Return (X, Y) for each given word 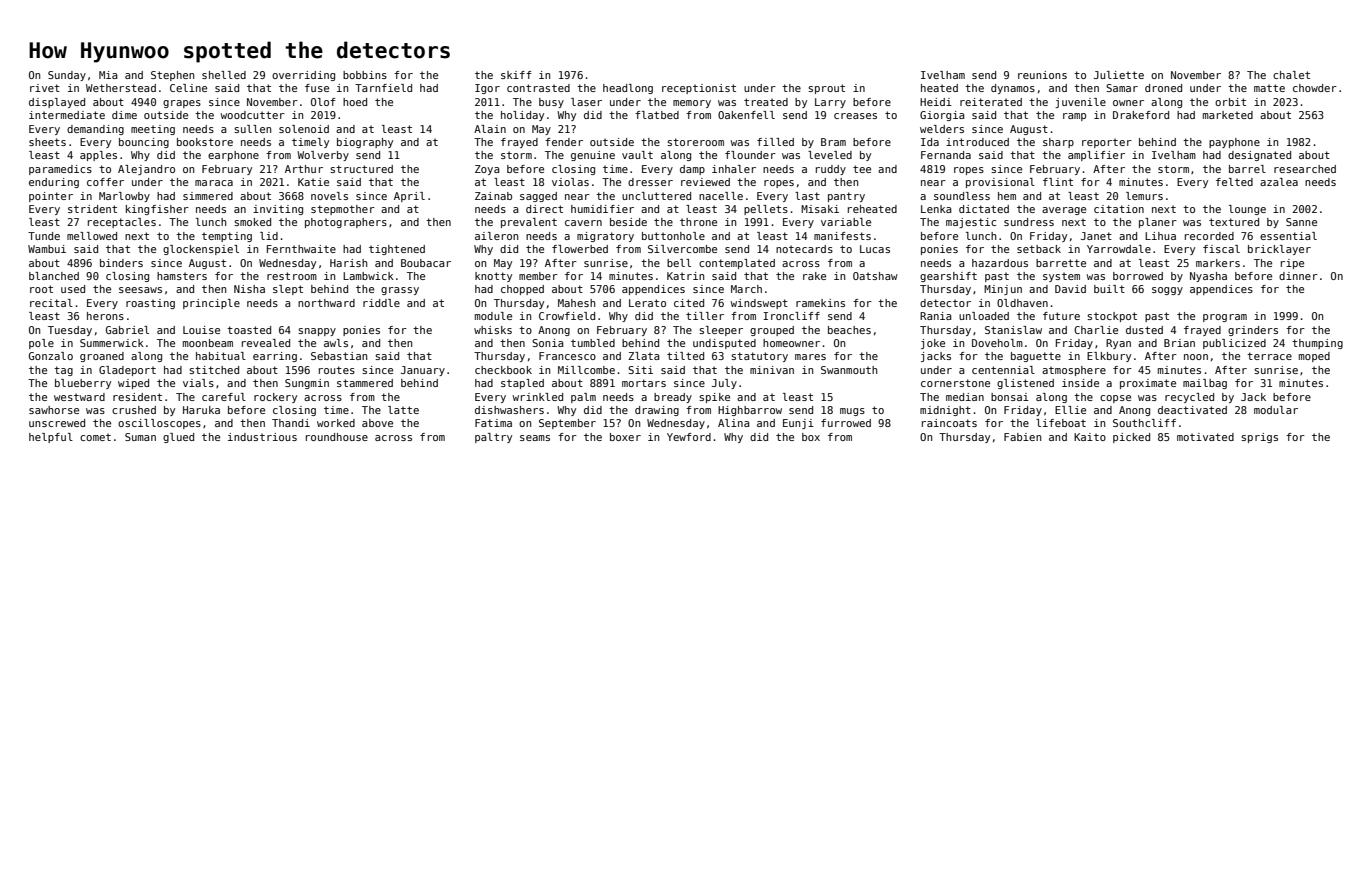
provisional (1000, 183)
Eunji (798, 424)
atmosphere (1074, 371)
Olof (323, 102)
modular (1276, 410)
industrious (262, 437)
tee (862, 169)
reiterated (991, 102)
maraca (214, 183)
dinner (1298, 276)
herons (105, 316)
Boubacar (426, 263)
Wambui (47, 249)
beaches (849, 330)
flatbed (657, 115)
